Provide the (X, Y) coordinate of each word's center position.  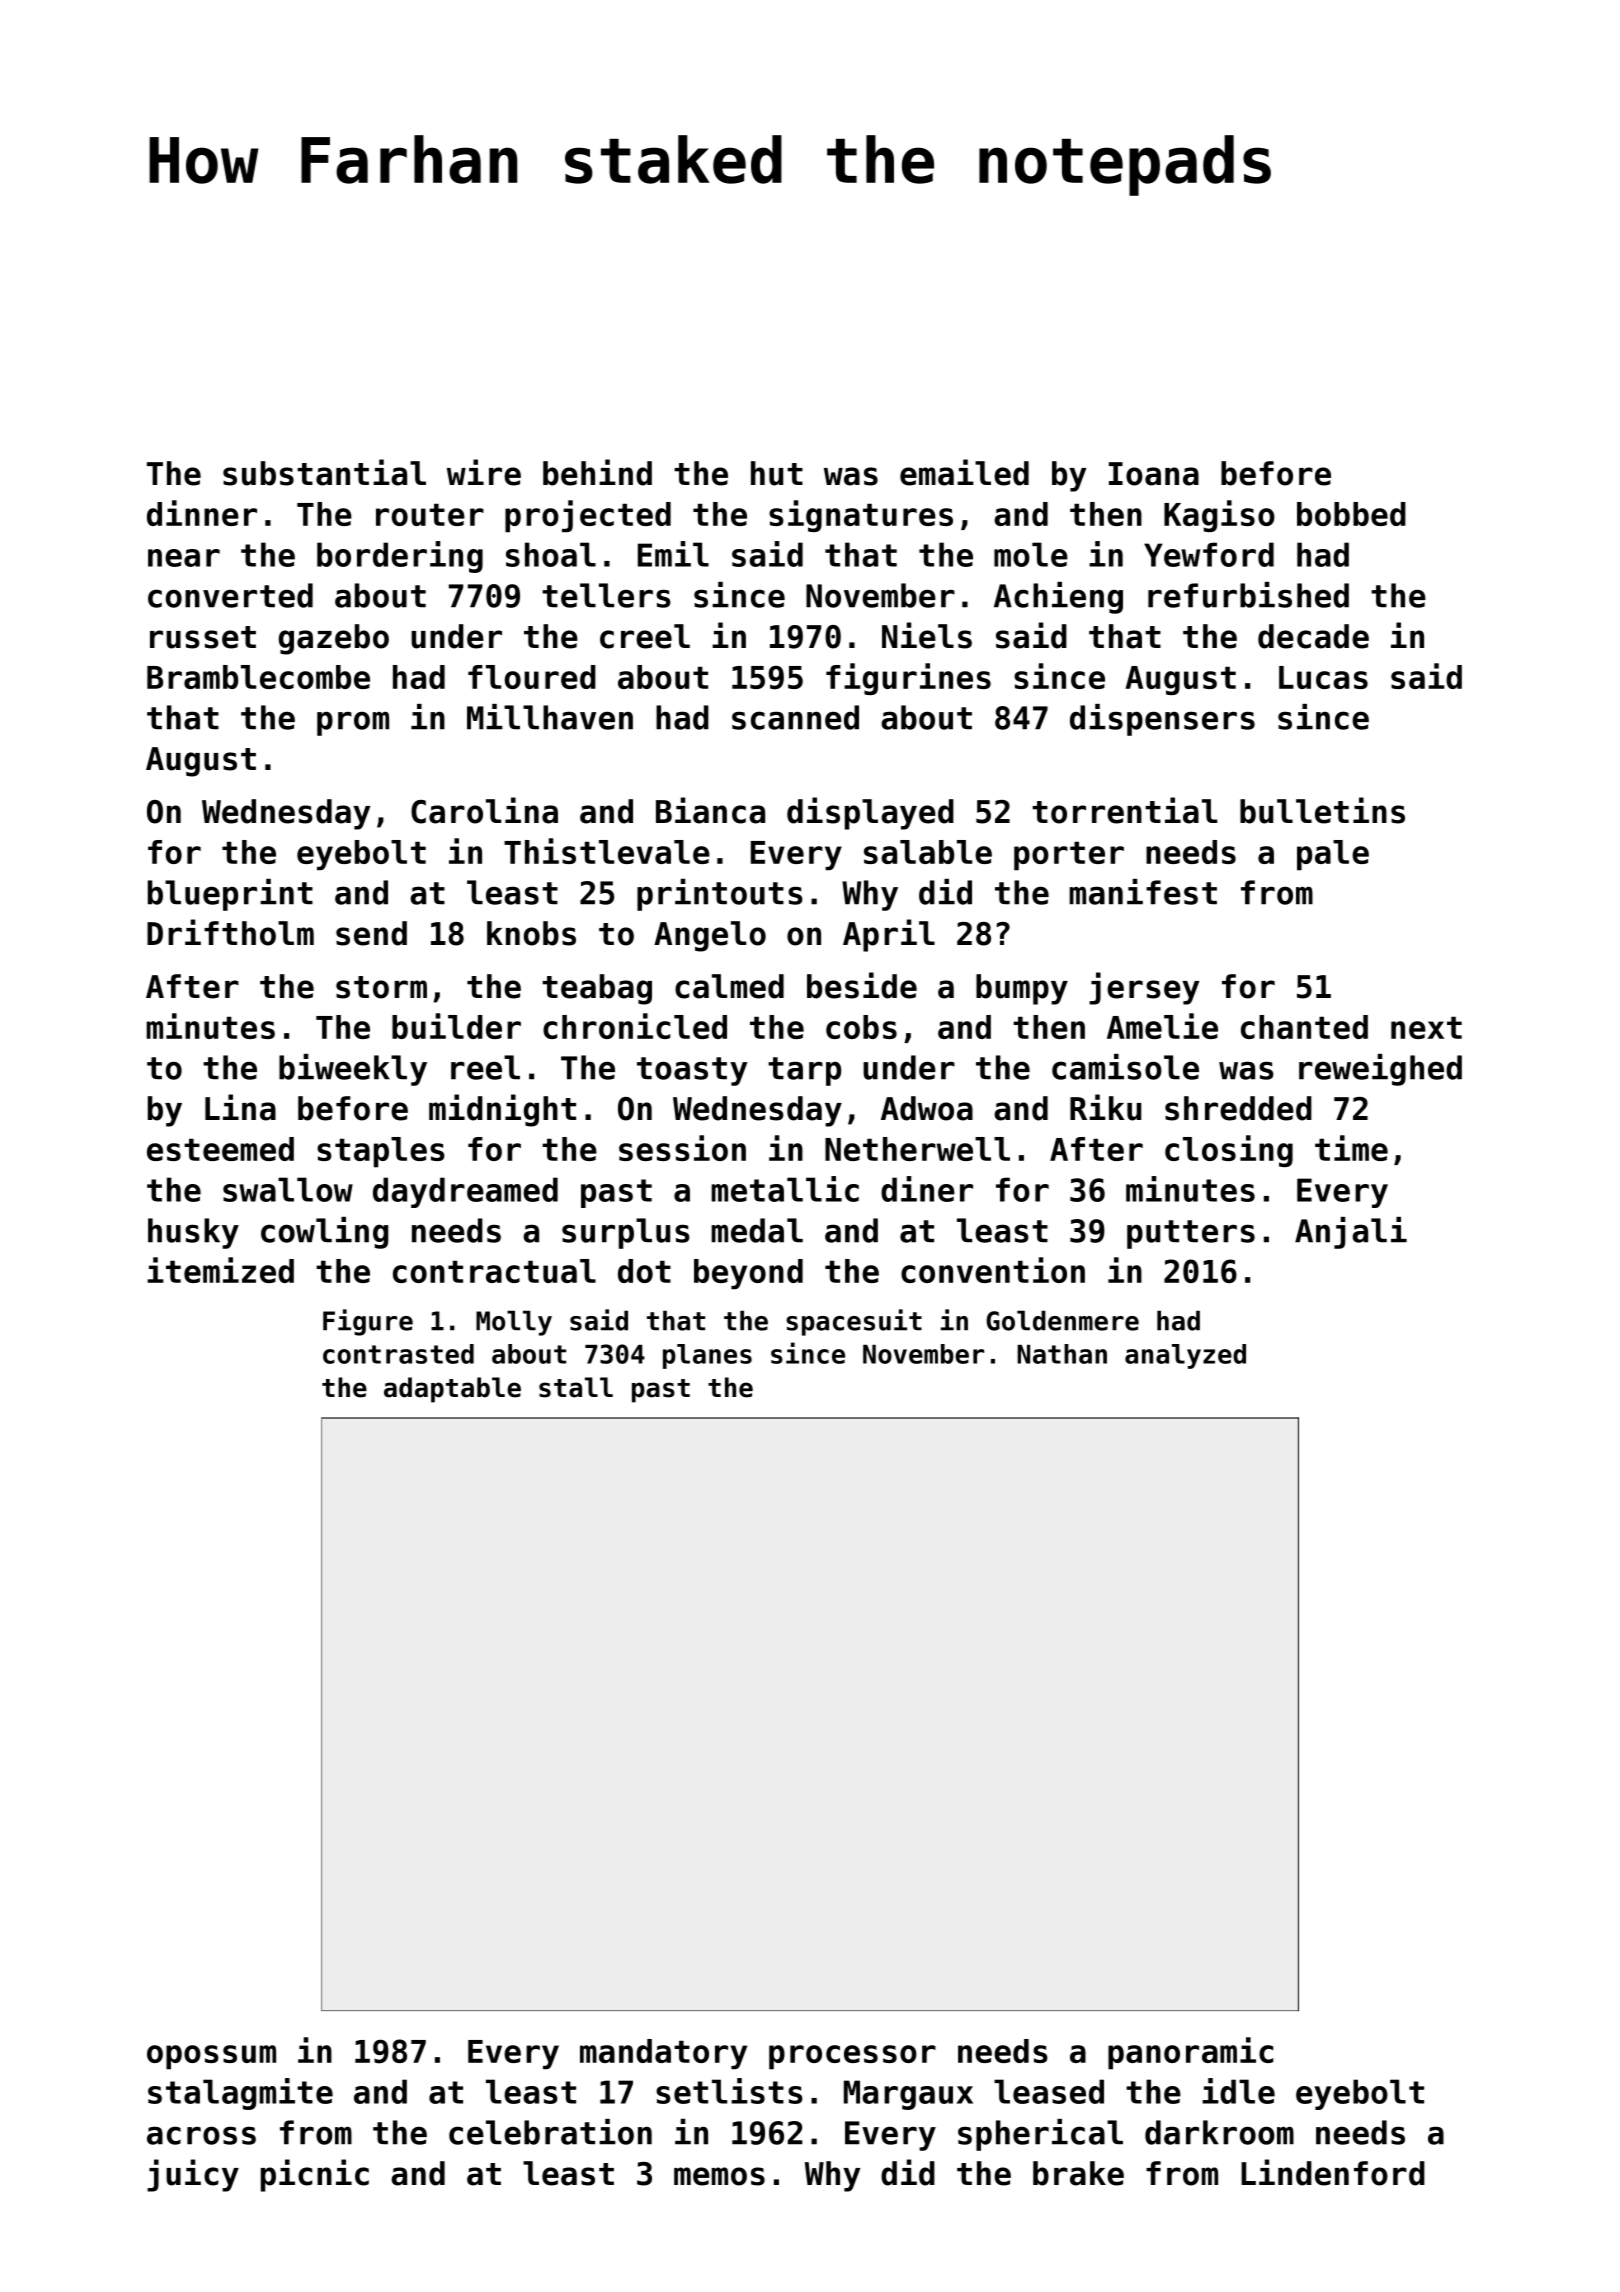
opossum (211, 2057)
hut (777, 473)
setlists (729, 2091)
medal (757, 1230)
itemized (220, 1270)
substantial (324, 472)
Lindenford (1333, 2172)
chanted (1304, 1027)
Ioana (1154, 474)
